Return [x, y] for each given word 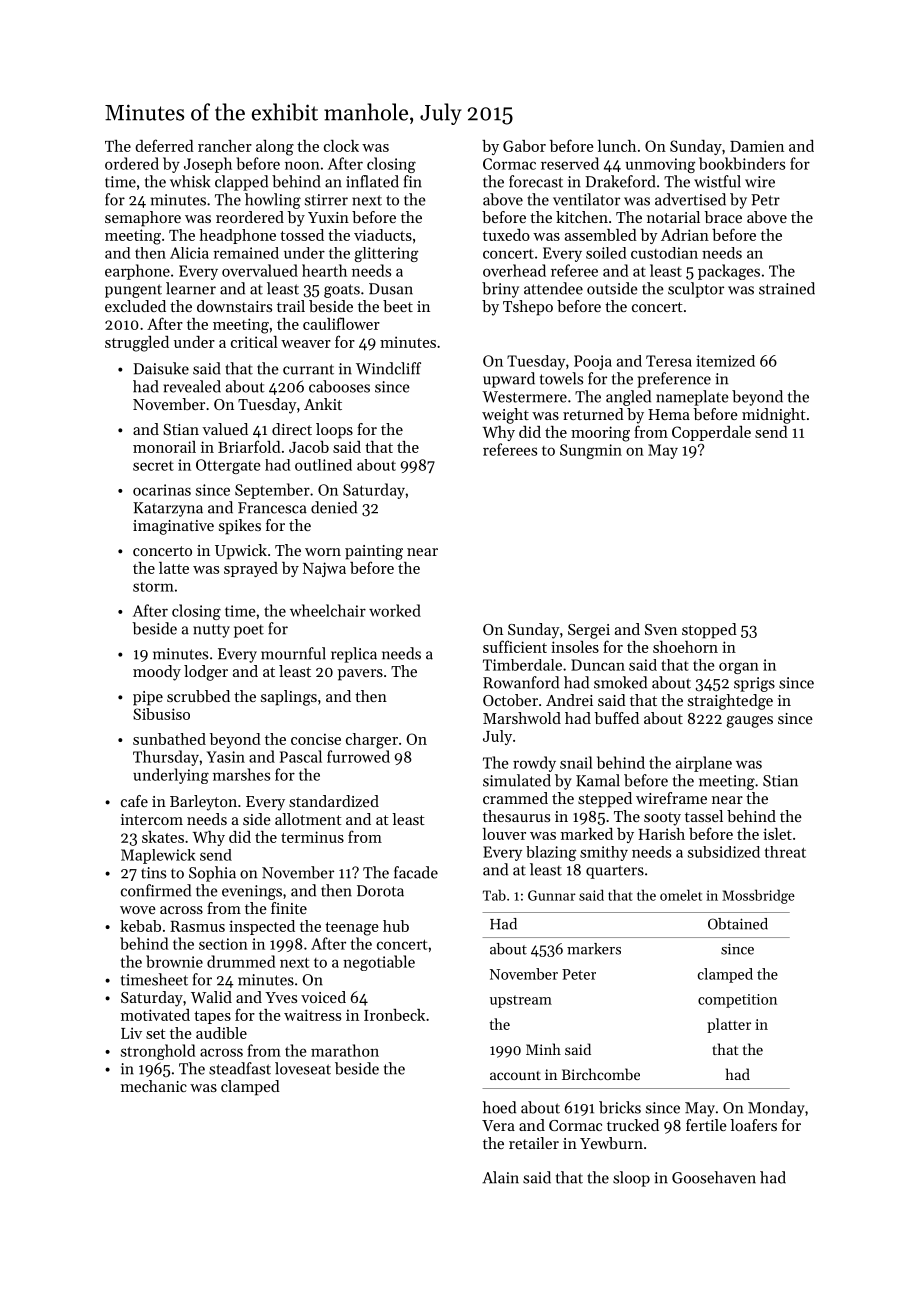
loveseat [303, 1068]
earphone [137, 272]
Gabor [524, 146]
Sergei [589, 631]
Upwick [241, 552]
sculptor [696, 290]
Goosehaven [714, 1177]
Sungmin [591, 451]
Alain [500, 1177]
